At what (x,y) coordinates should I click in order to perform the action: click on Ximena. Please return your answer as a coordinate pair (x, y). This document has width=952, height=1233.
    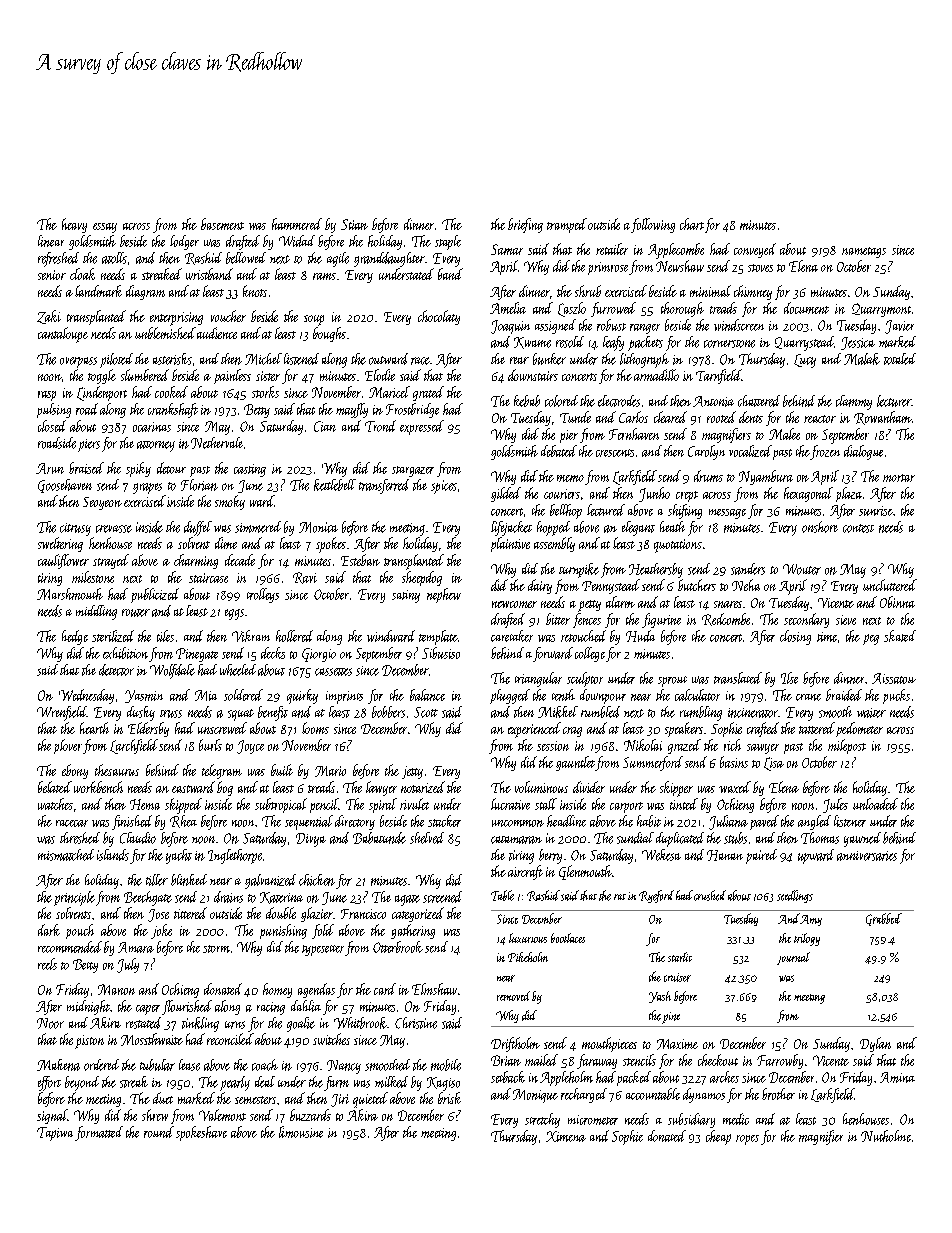
    Looking at the image, I should click on (566, 1136).
